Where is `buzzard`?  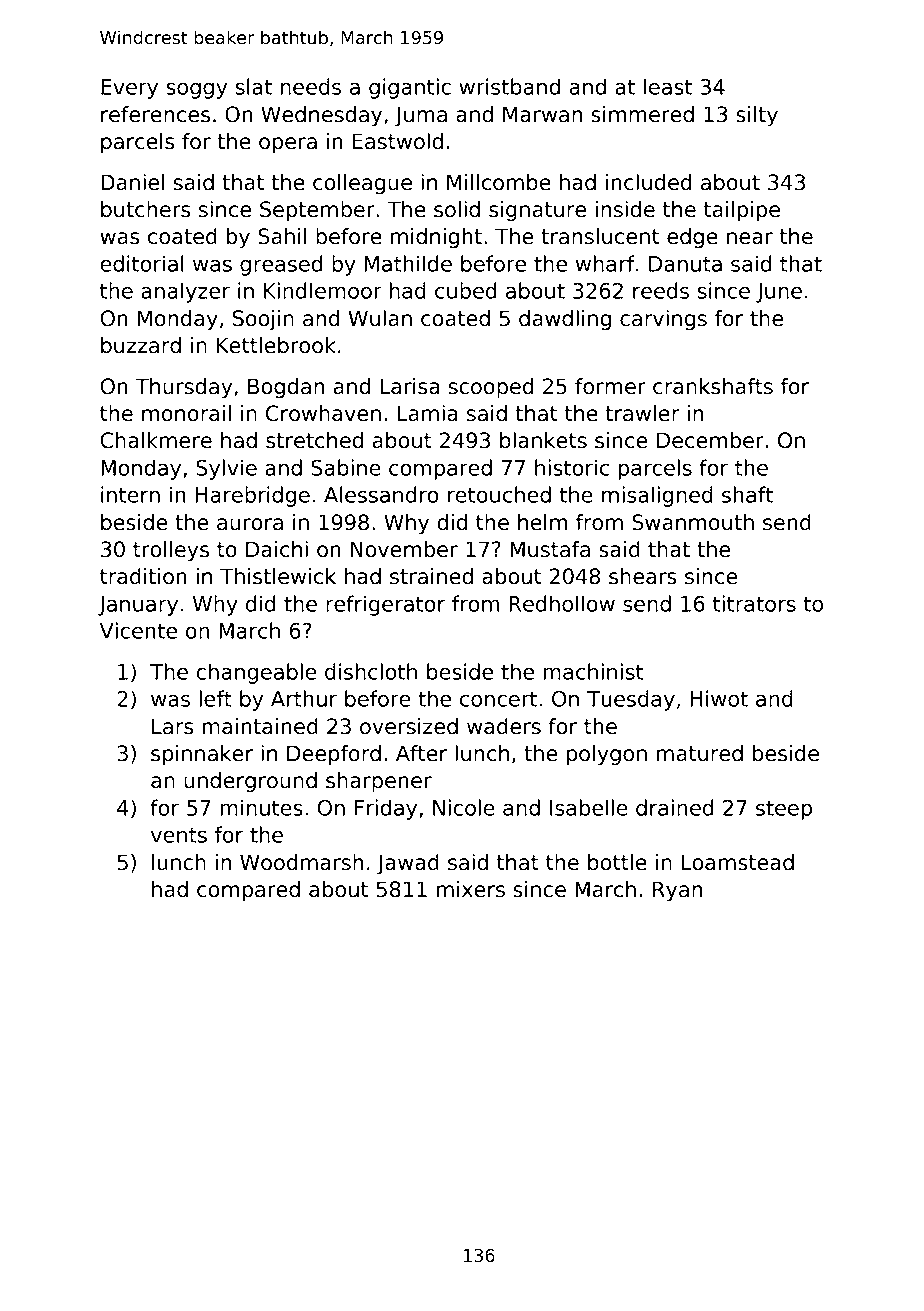
buzzard is located at coordinates (141, 345).
